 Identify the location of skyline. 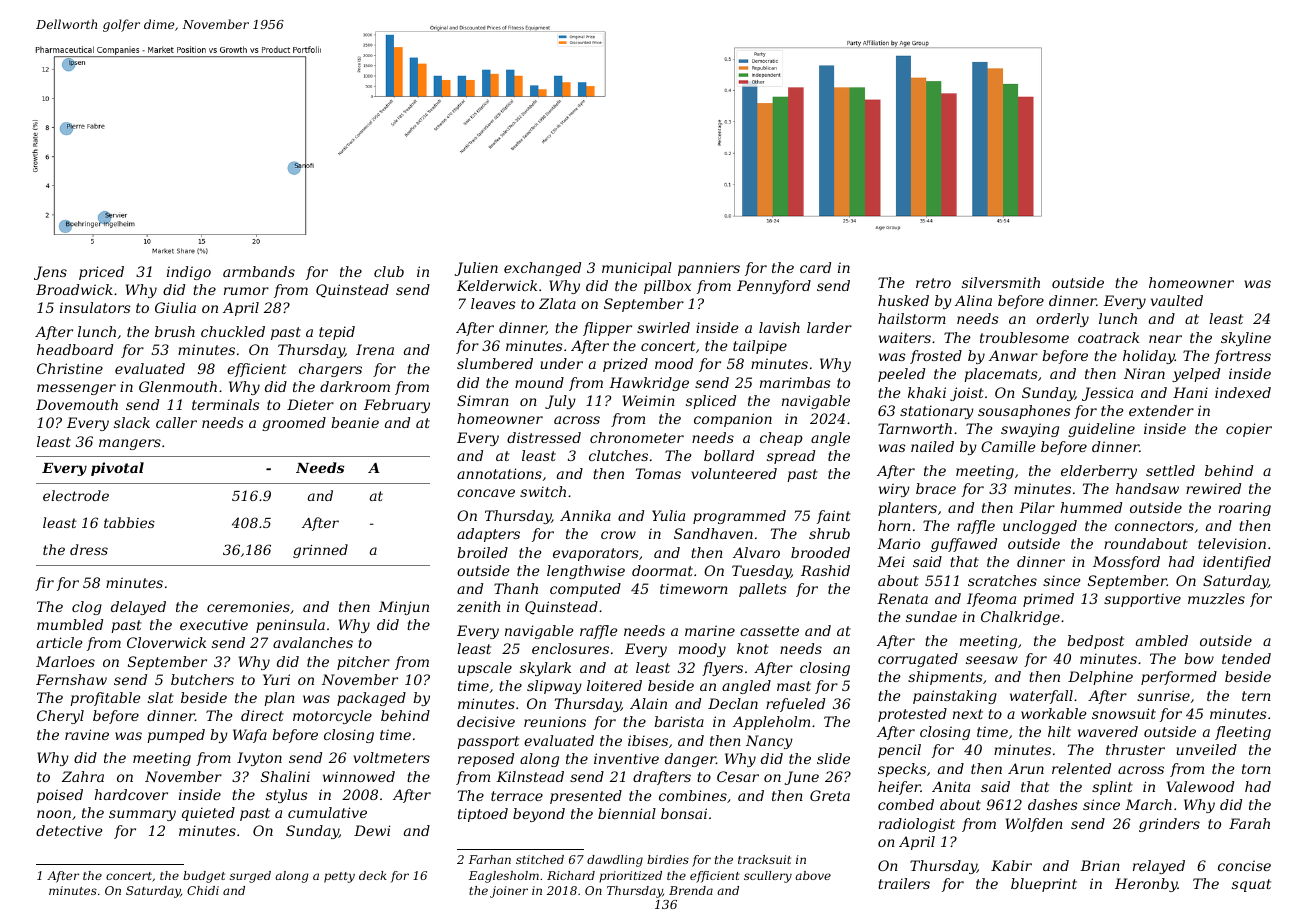
(1246, 339).
